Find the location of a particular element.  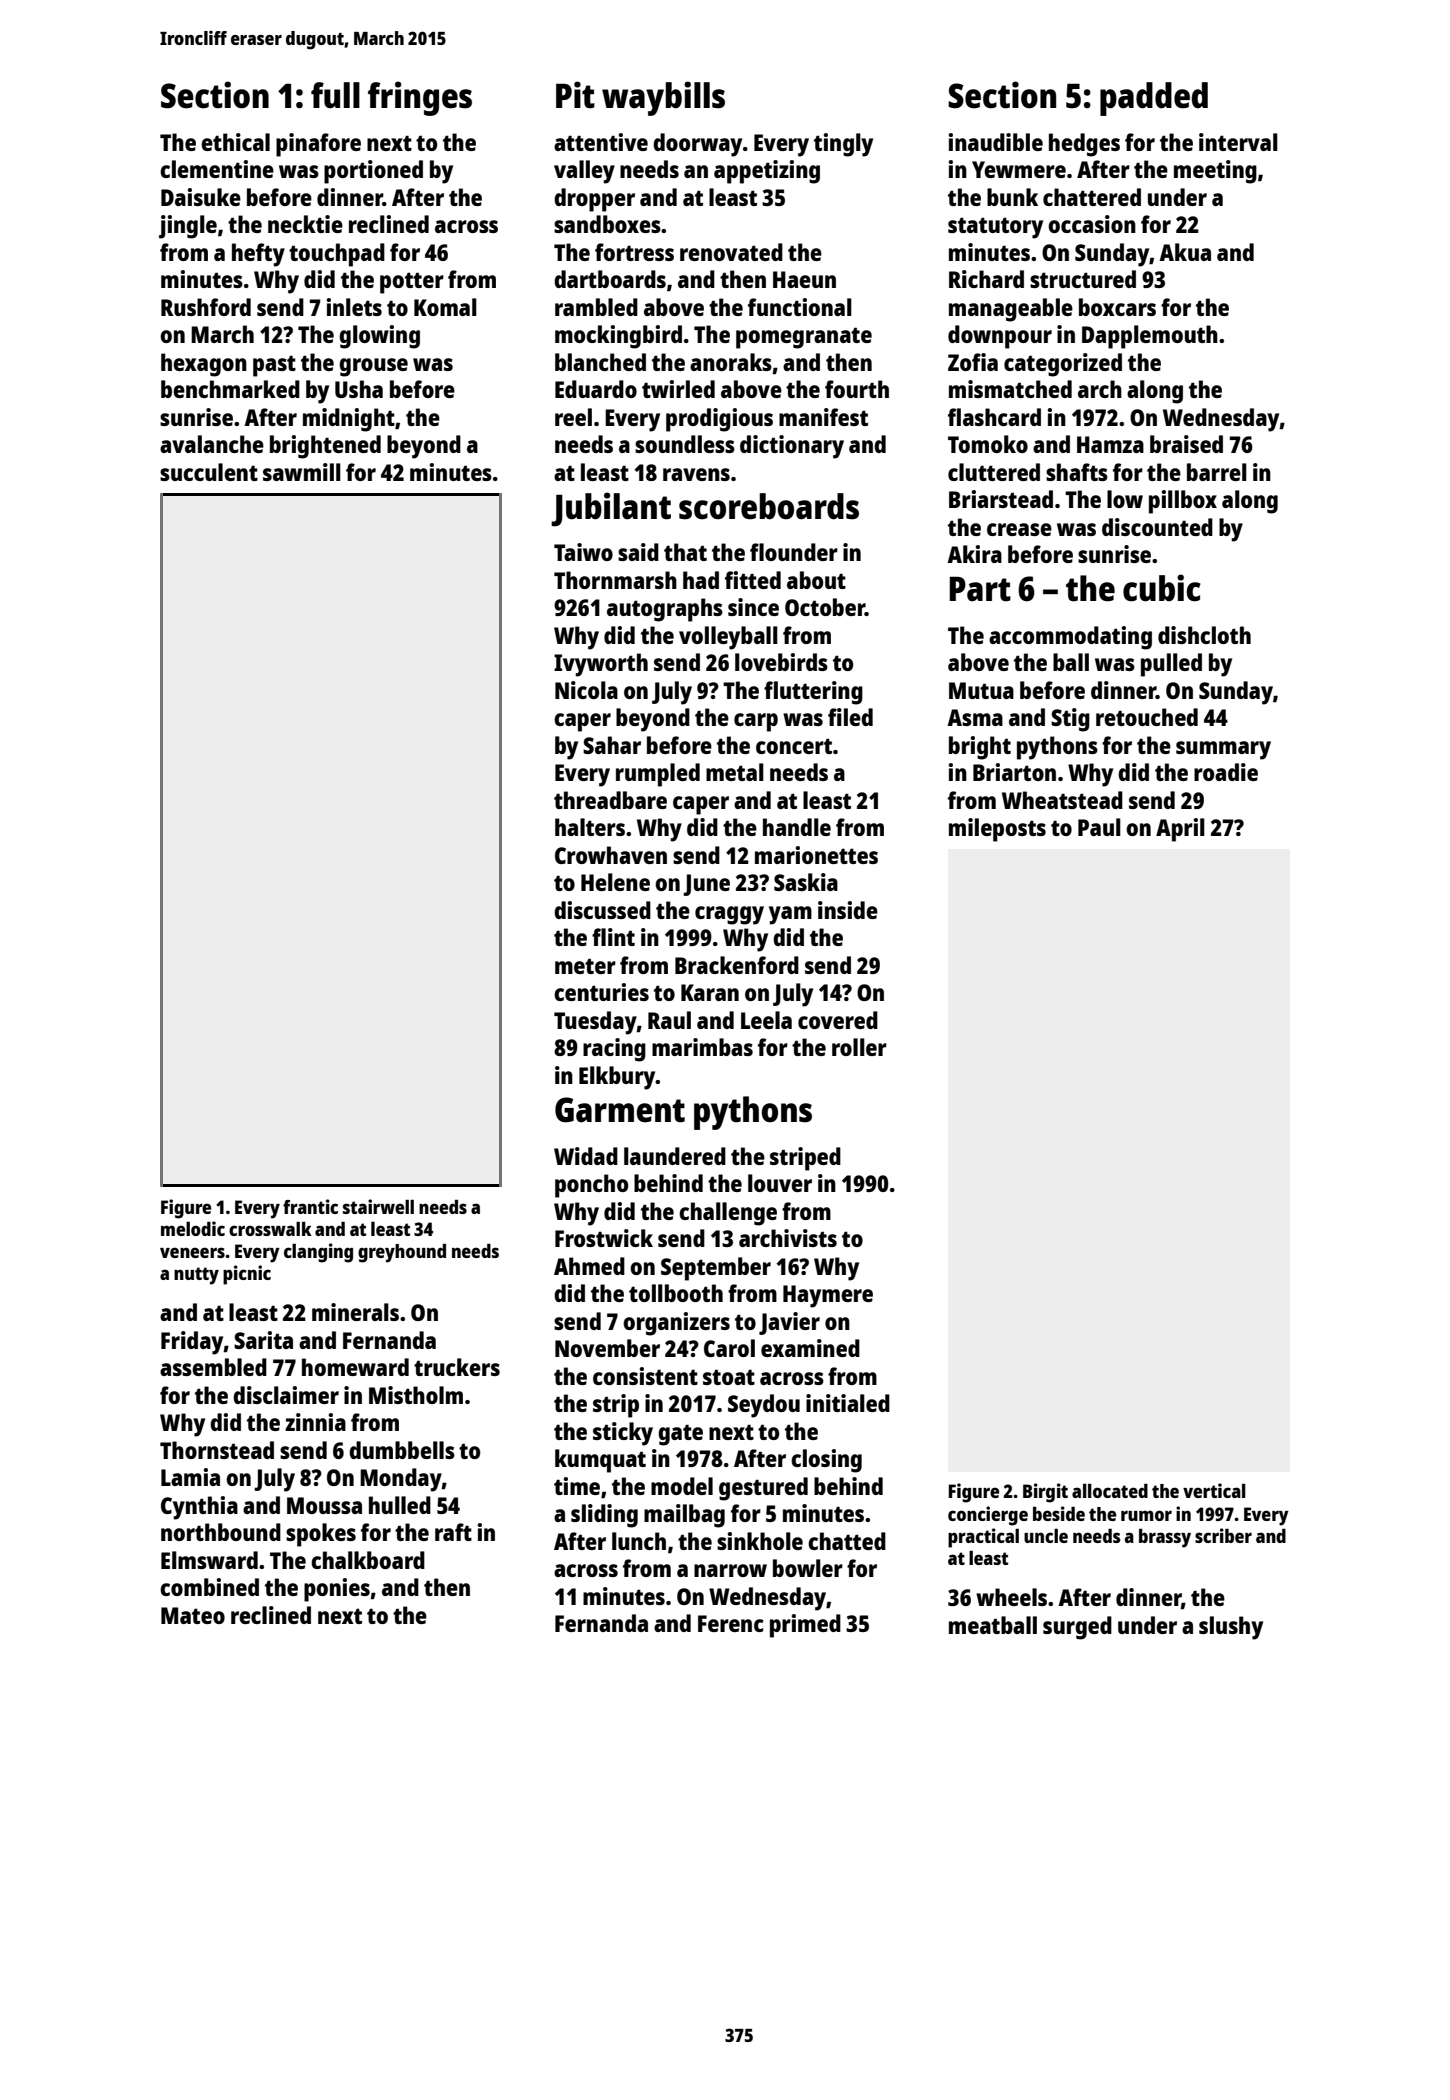

full is located at coordinates (335, 95).
